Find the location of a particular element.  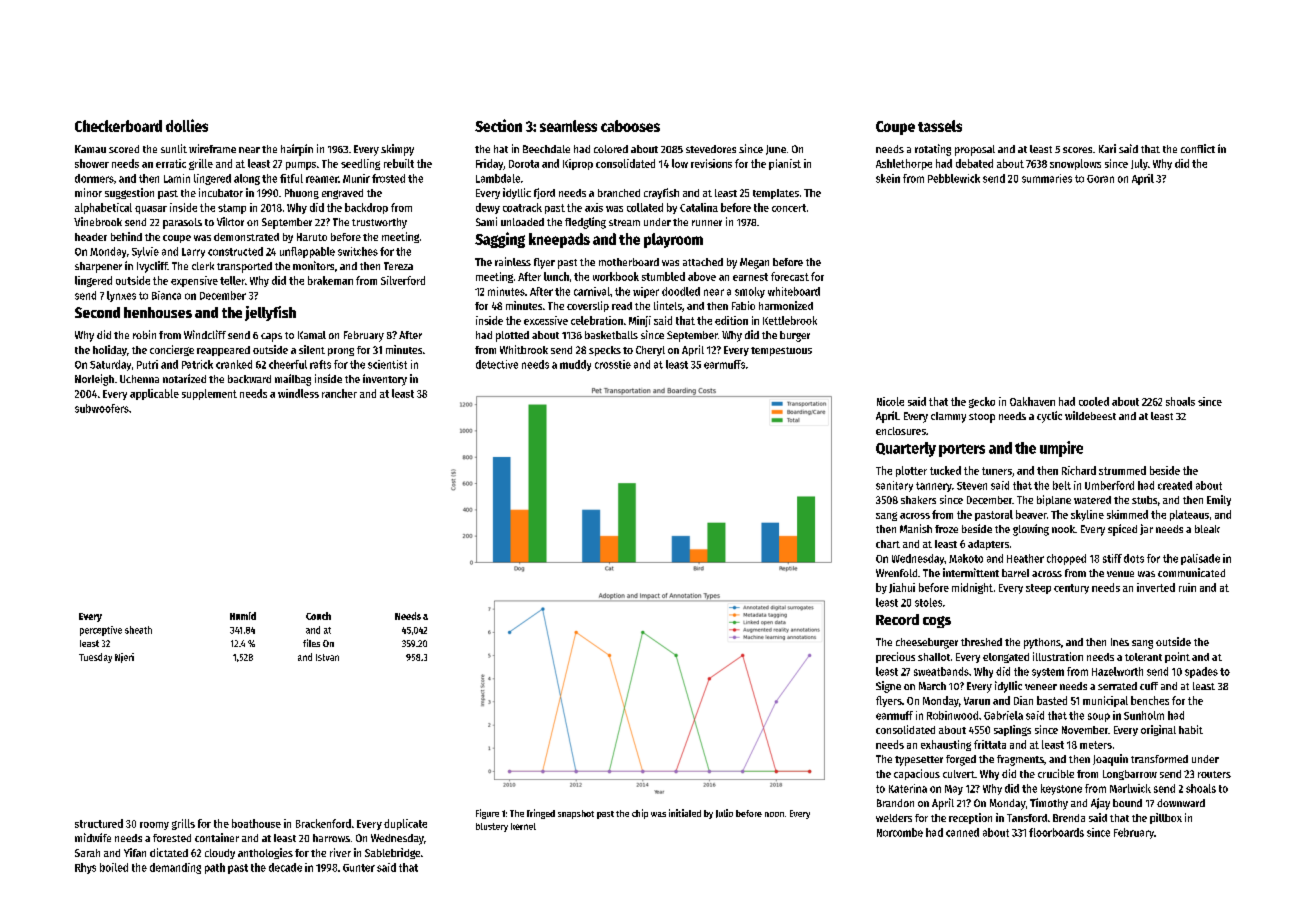

basketballs is located at coordinates (611, 335).
